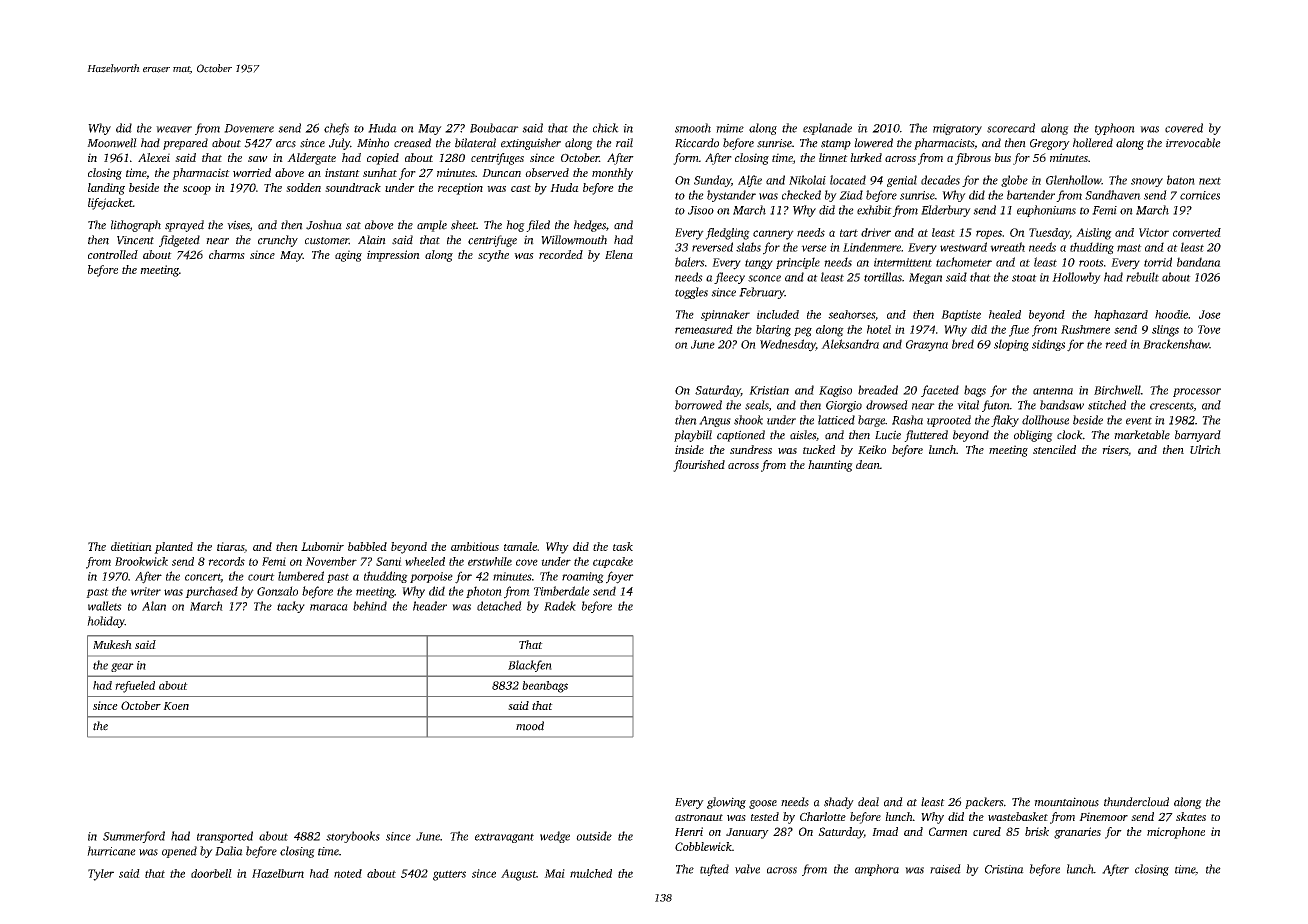  Describe the element at coordinates (1011, 345) in the screenshot. I see `sloping` at that location.
